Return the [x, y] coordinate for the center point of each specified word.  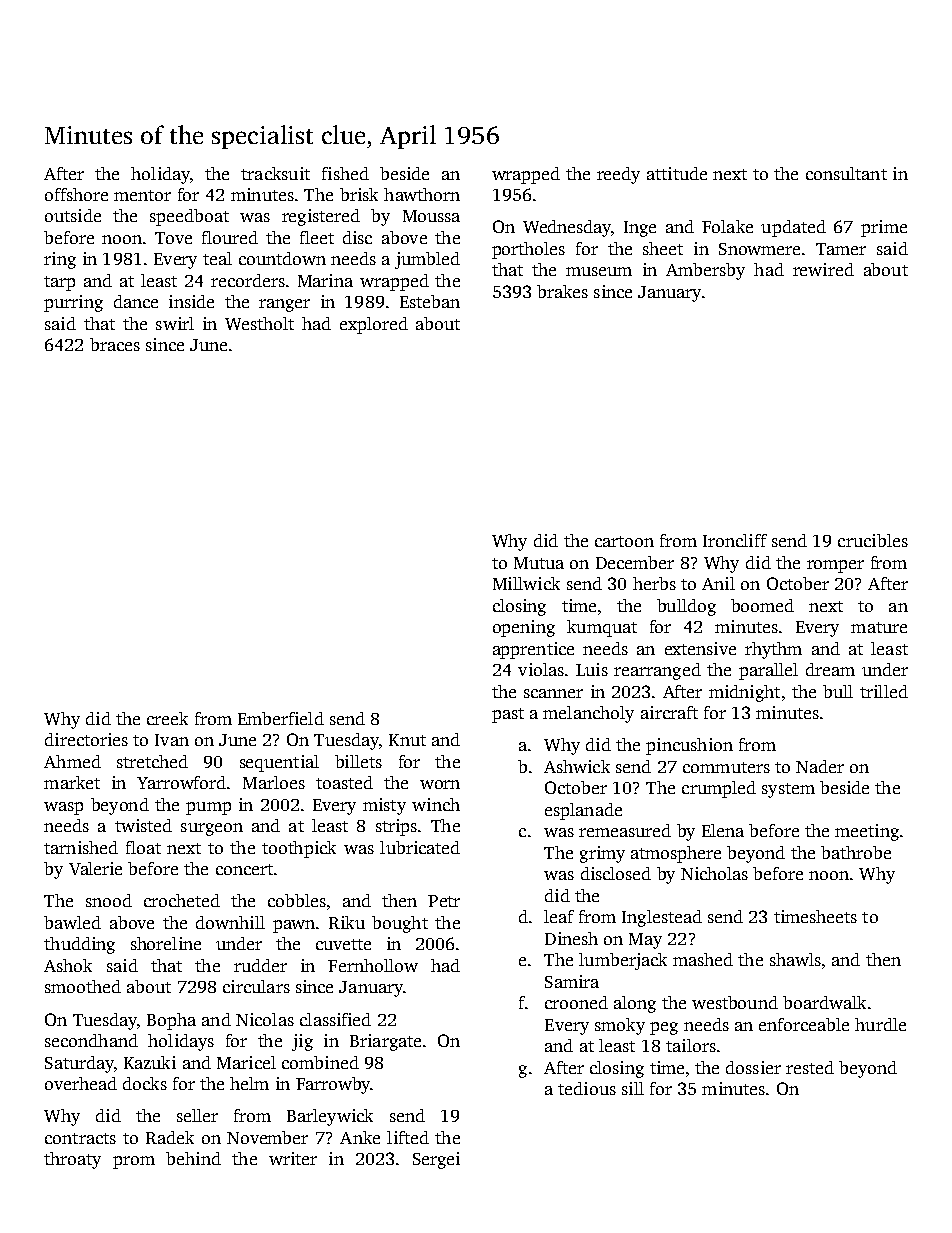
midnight [744, 693]
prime [884, 228]
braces [115, 344]
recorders [248, 280]
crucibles [873, 540]
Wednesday [567, 228]
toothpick [299, 849]
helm [249, 1083]
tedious [587, 1088]
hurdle [880, 1024]
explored [374, 325]
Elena [723, 830]
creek [167, 718]
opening [524, 628]
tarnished [81, 847]
